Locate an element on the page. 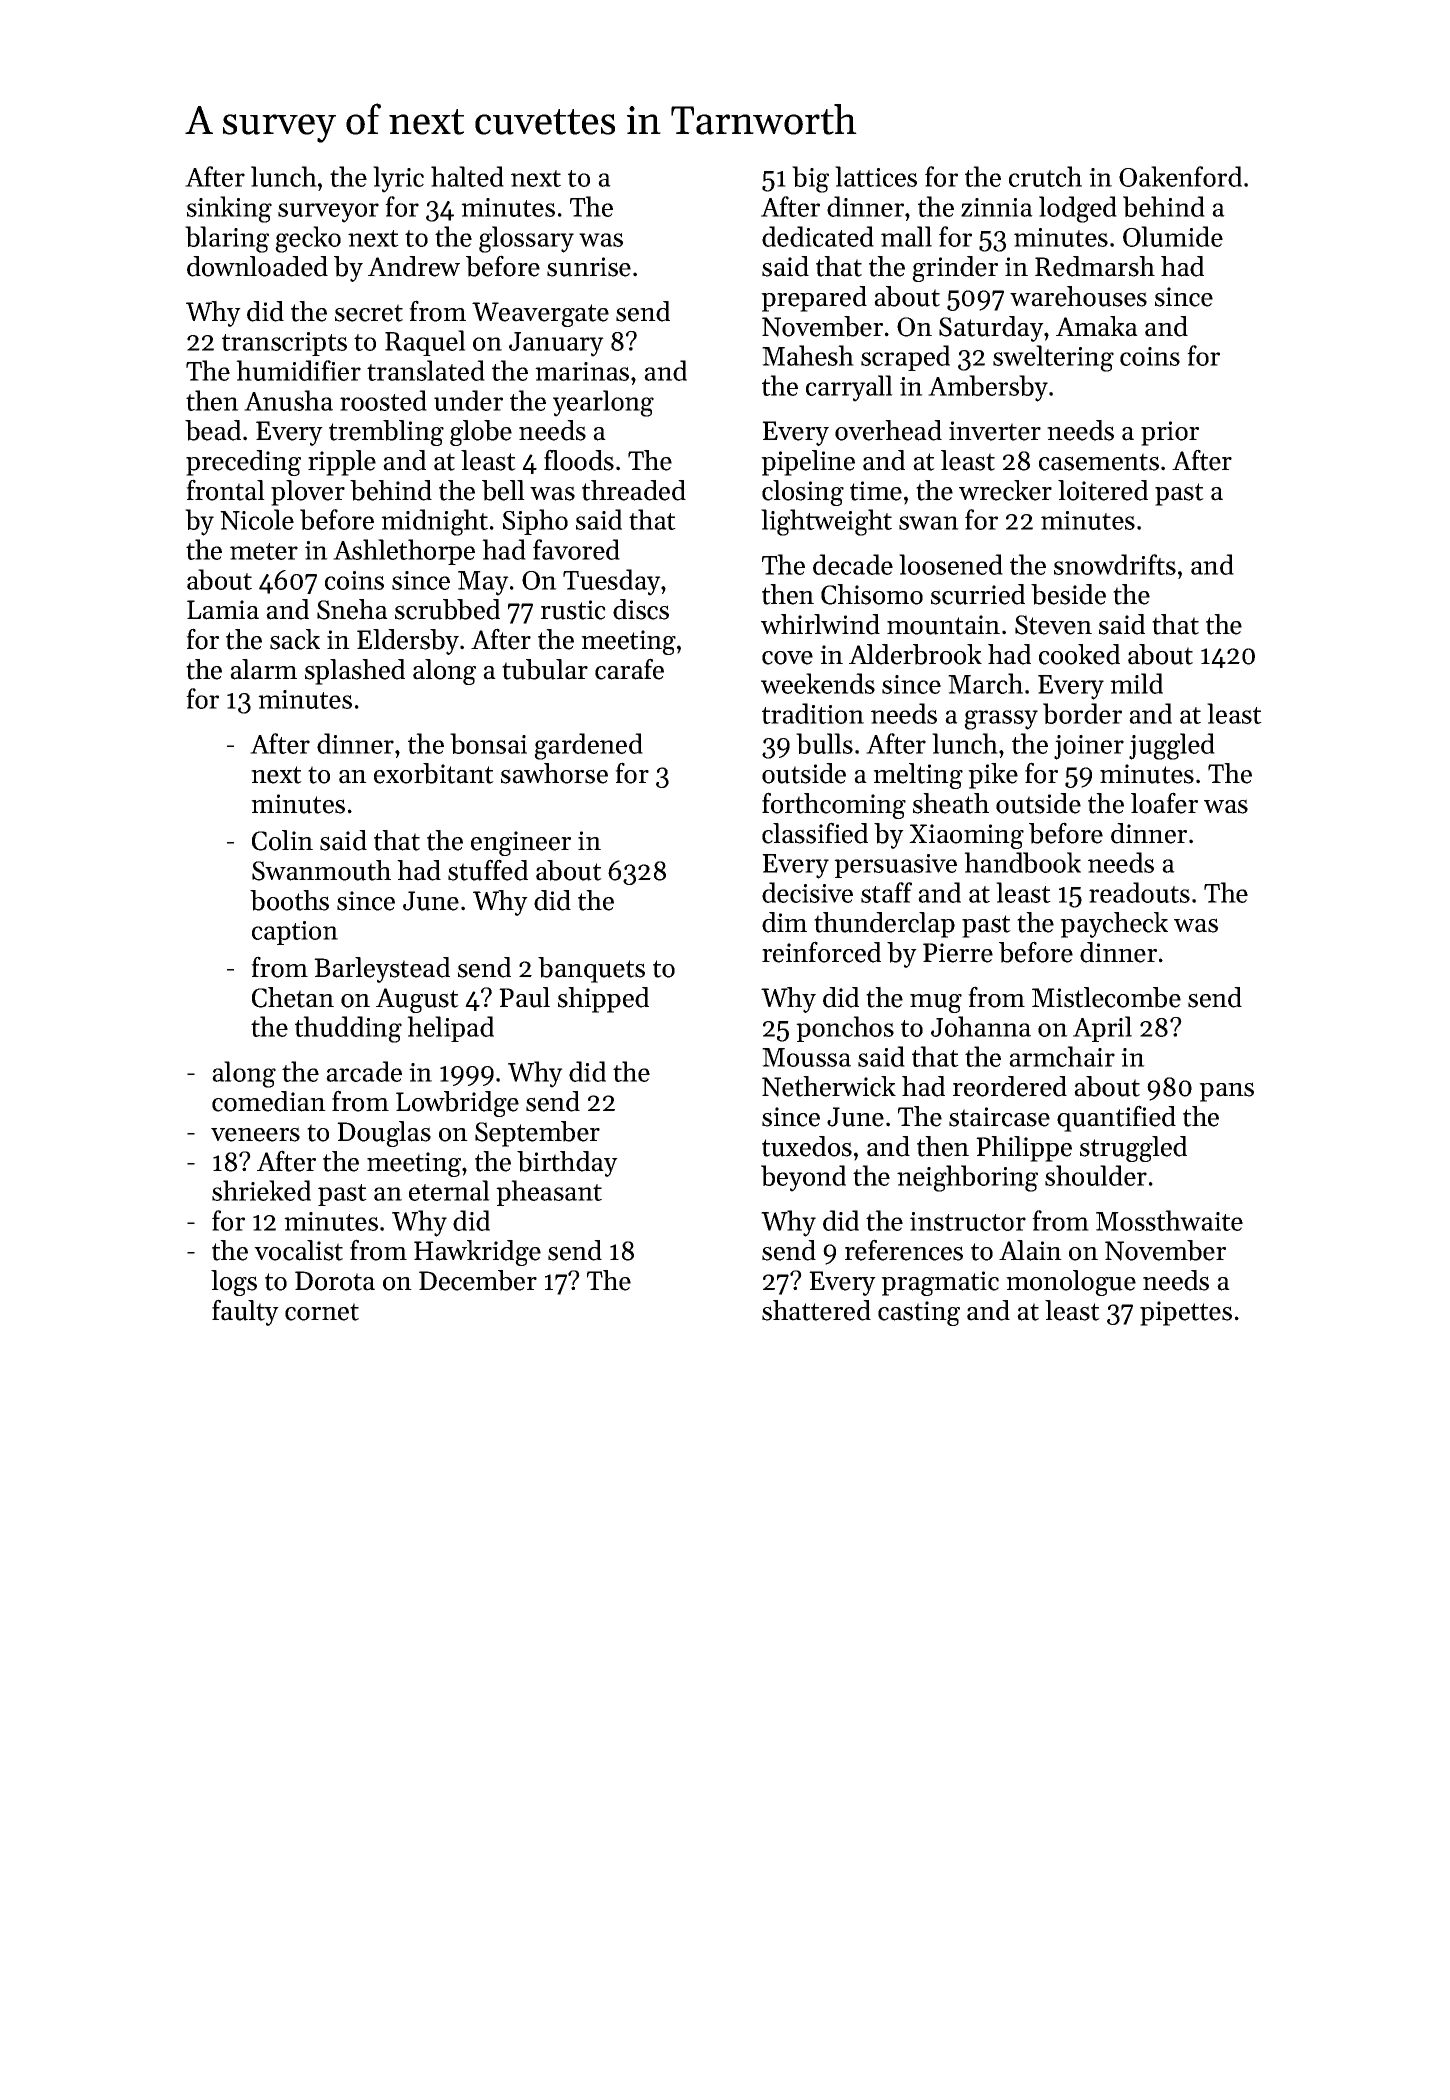  halted is located at coordinates (467, 176).
